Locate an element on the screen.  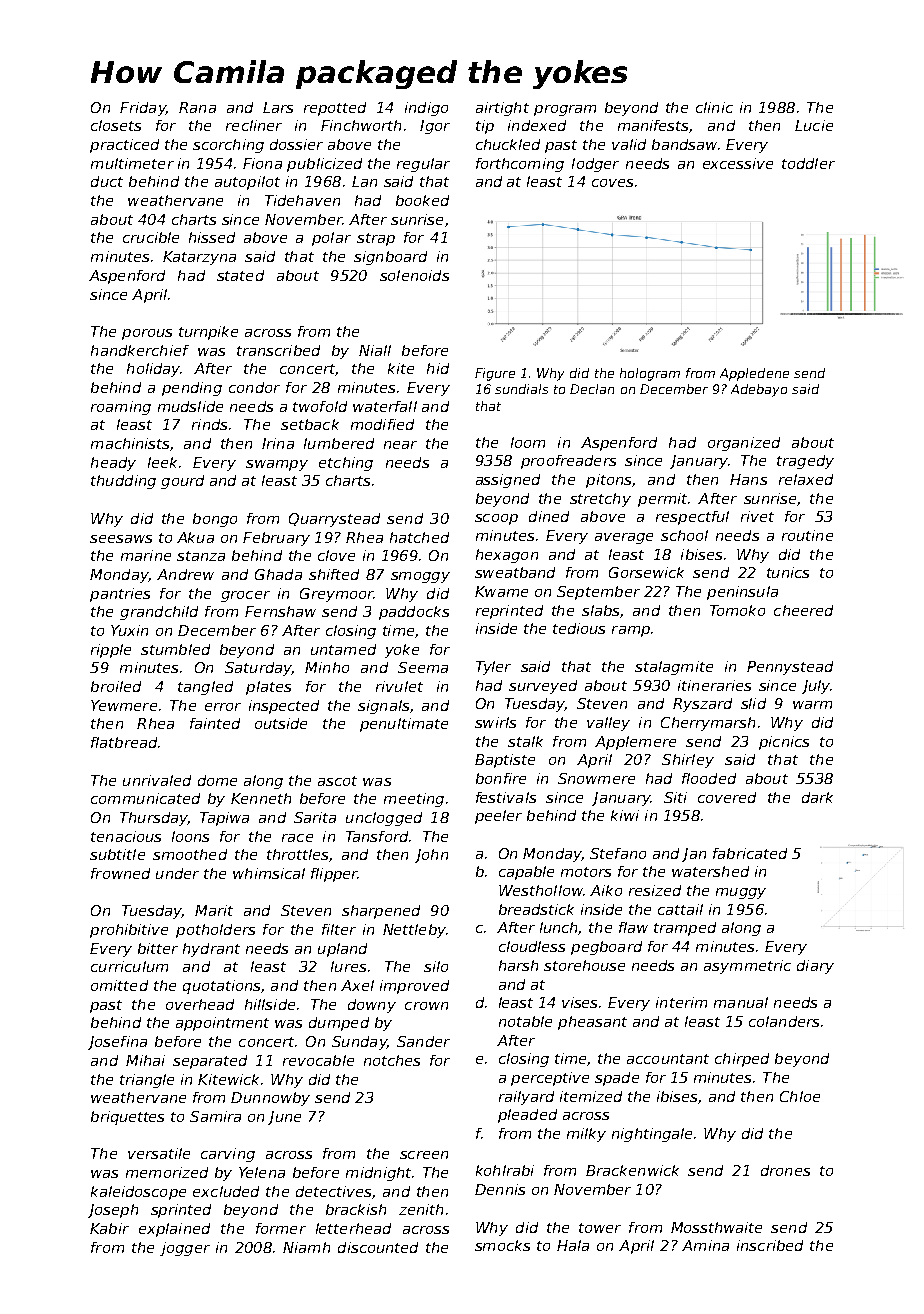
upland is located at coordinates (342, 950).
